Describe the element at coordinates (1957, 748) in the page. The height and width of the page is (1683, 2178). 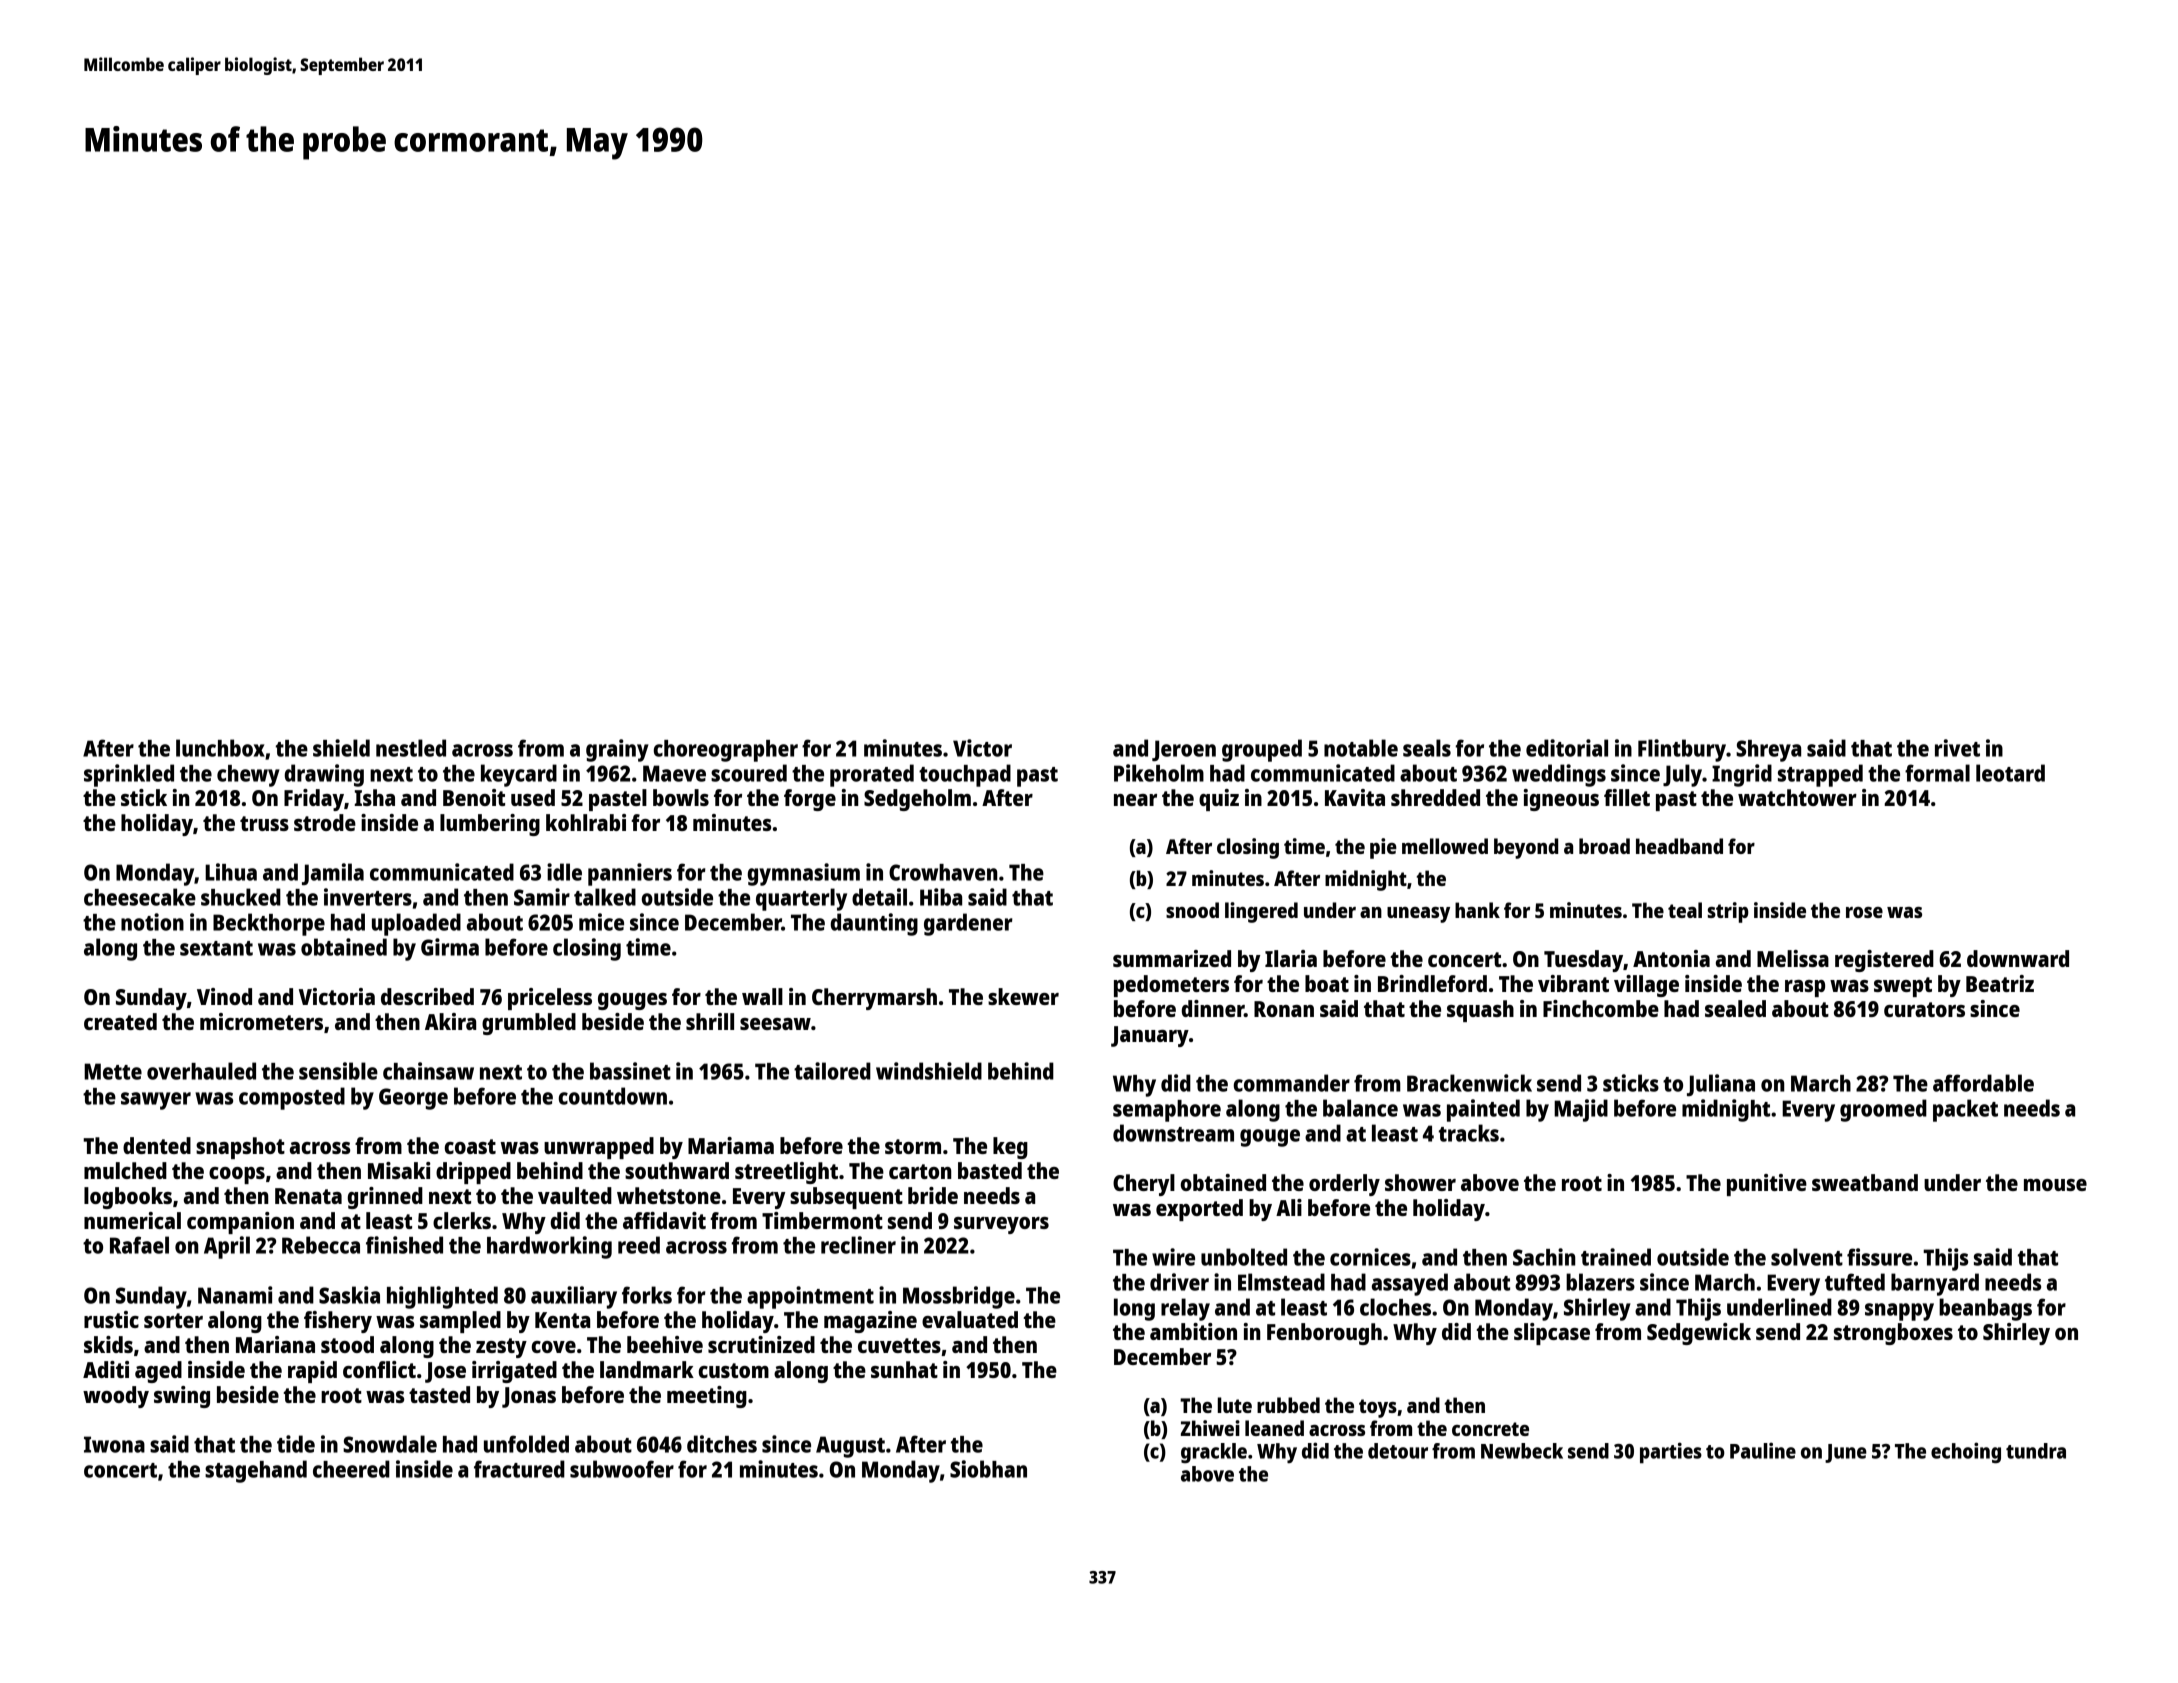
I see `rivet` at that location.
